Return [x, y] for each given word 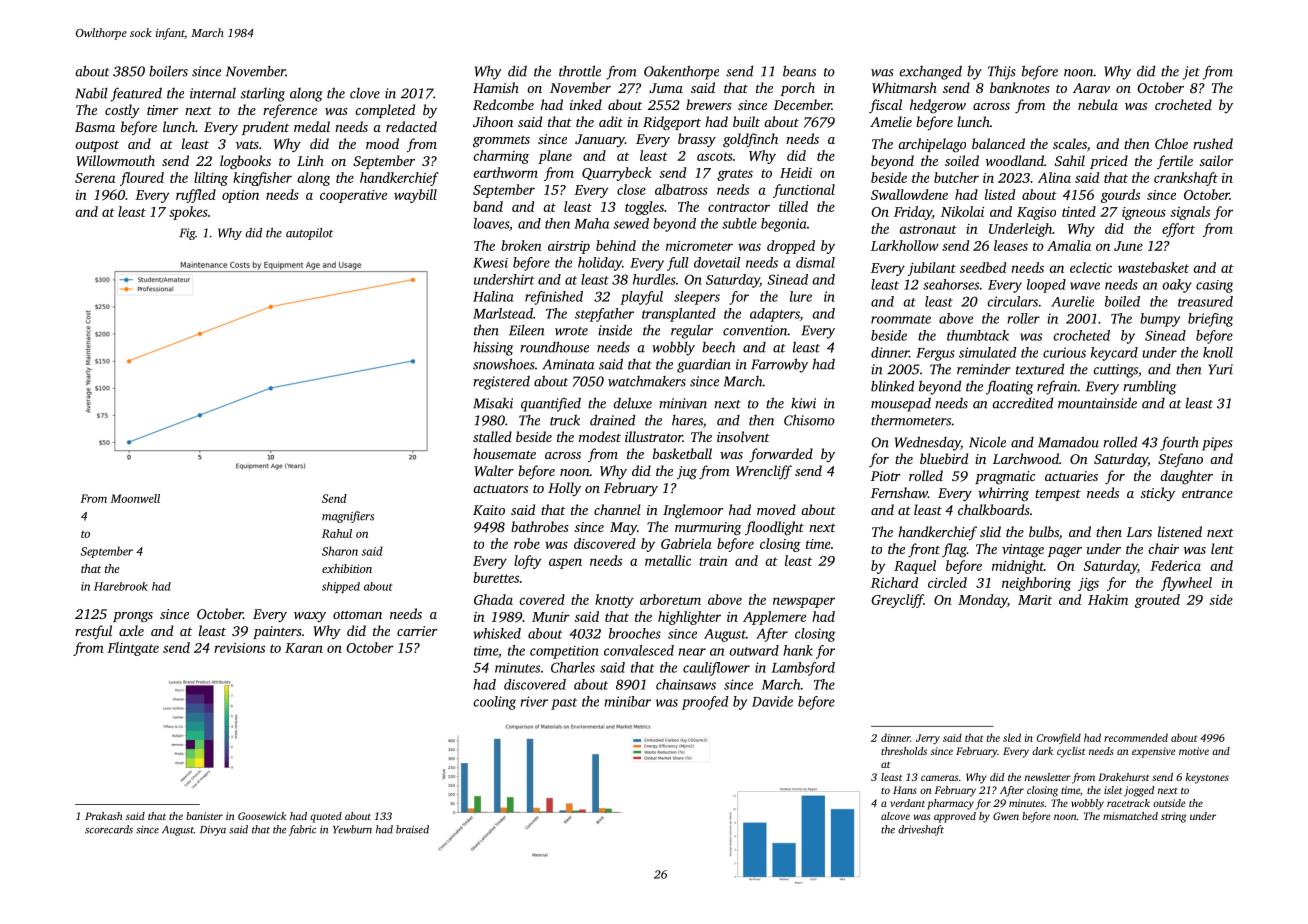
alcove [895, 816]
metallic [668, 560]
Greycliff [897, 601]
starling [263, 95]
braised [412, 829]
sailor [1216, 160]
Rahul [337, 533]
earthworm [505, 172]
